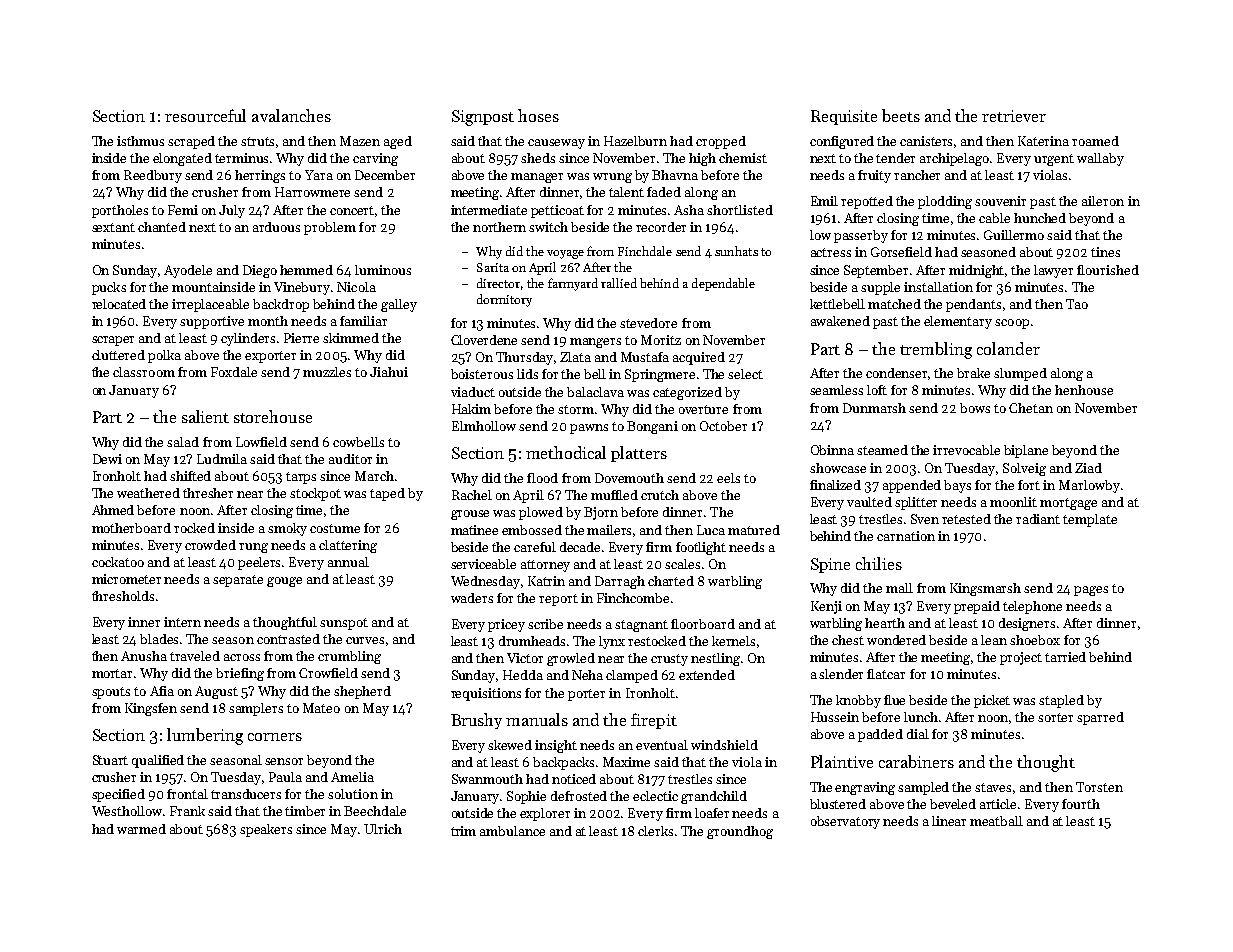  What do you see at coordinates (845, 822) in the screenshot?
I see `observatory` at bounding box center [845, 822].
